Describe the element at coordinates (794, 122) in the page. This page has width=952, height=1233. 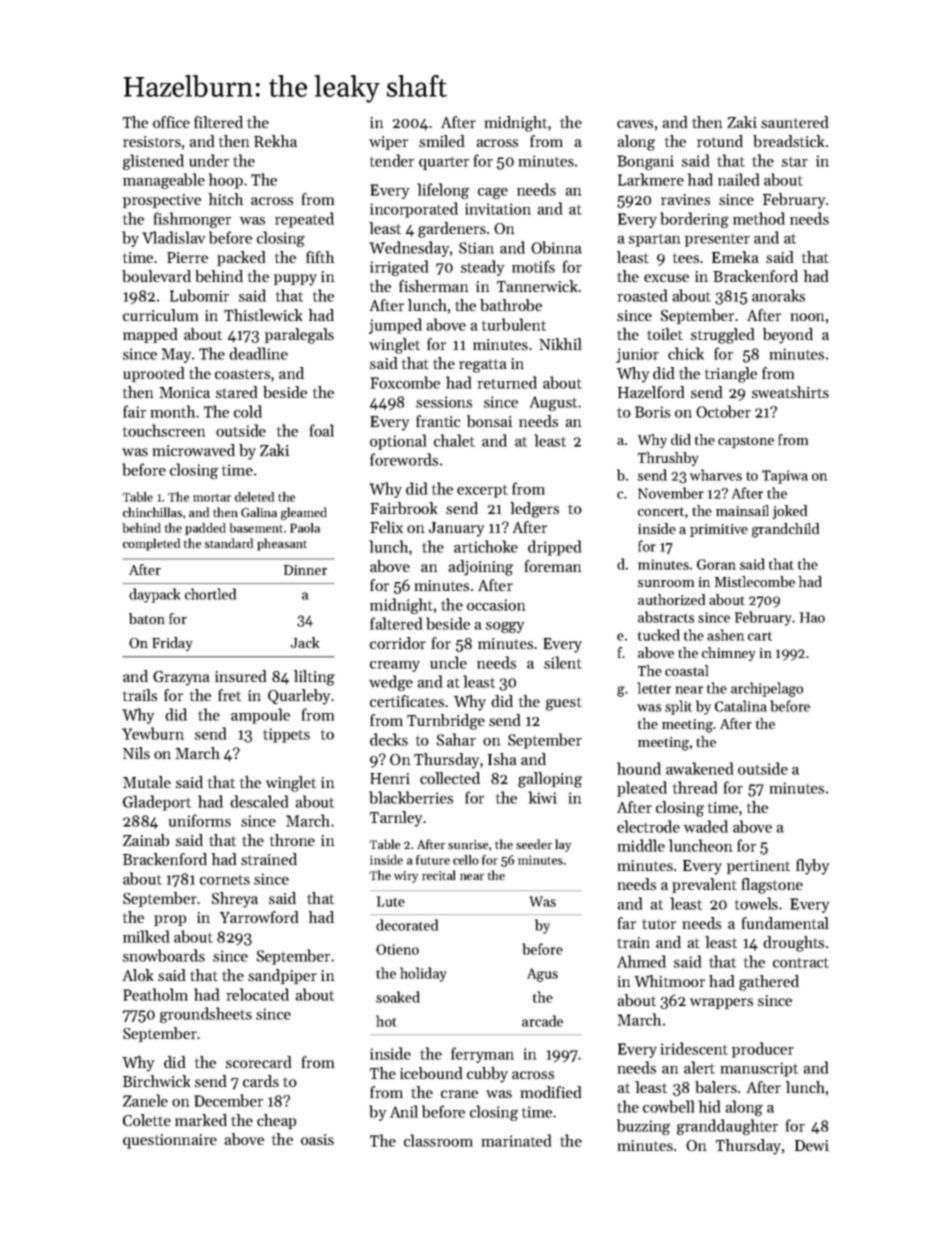
I see `sauntered` at that location.
